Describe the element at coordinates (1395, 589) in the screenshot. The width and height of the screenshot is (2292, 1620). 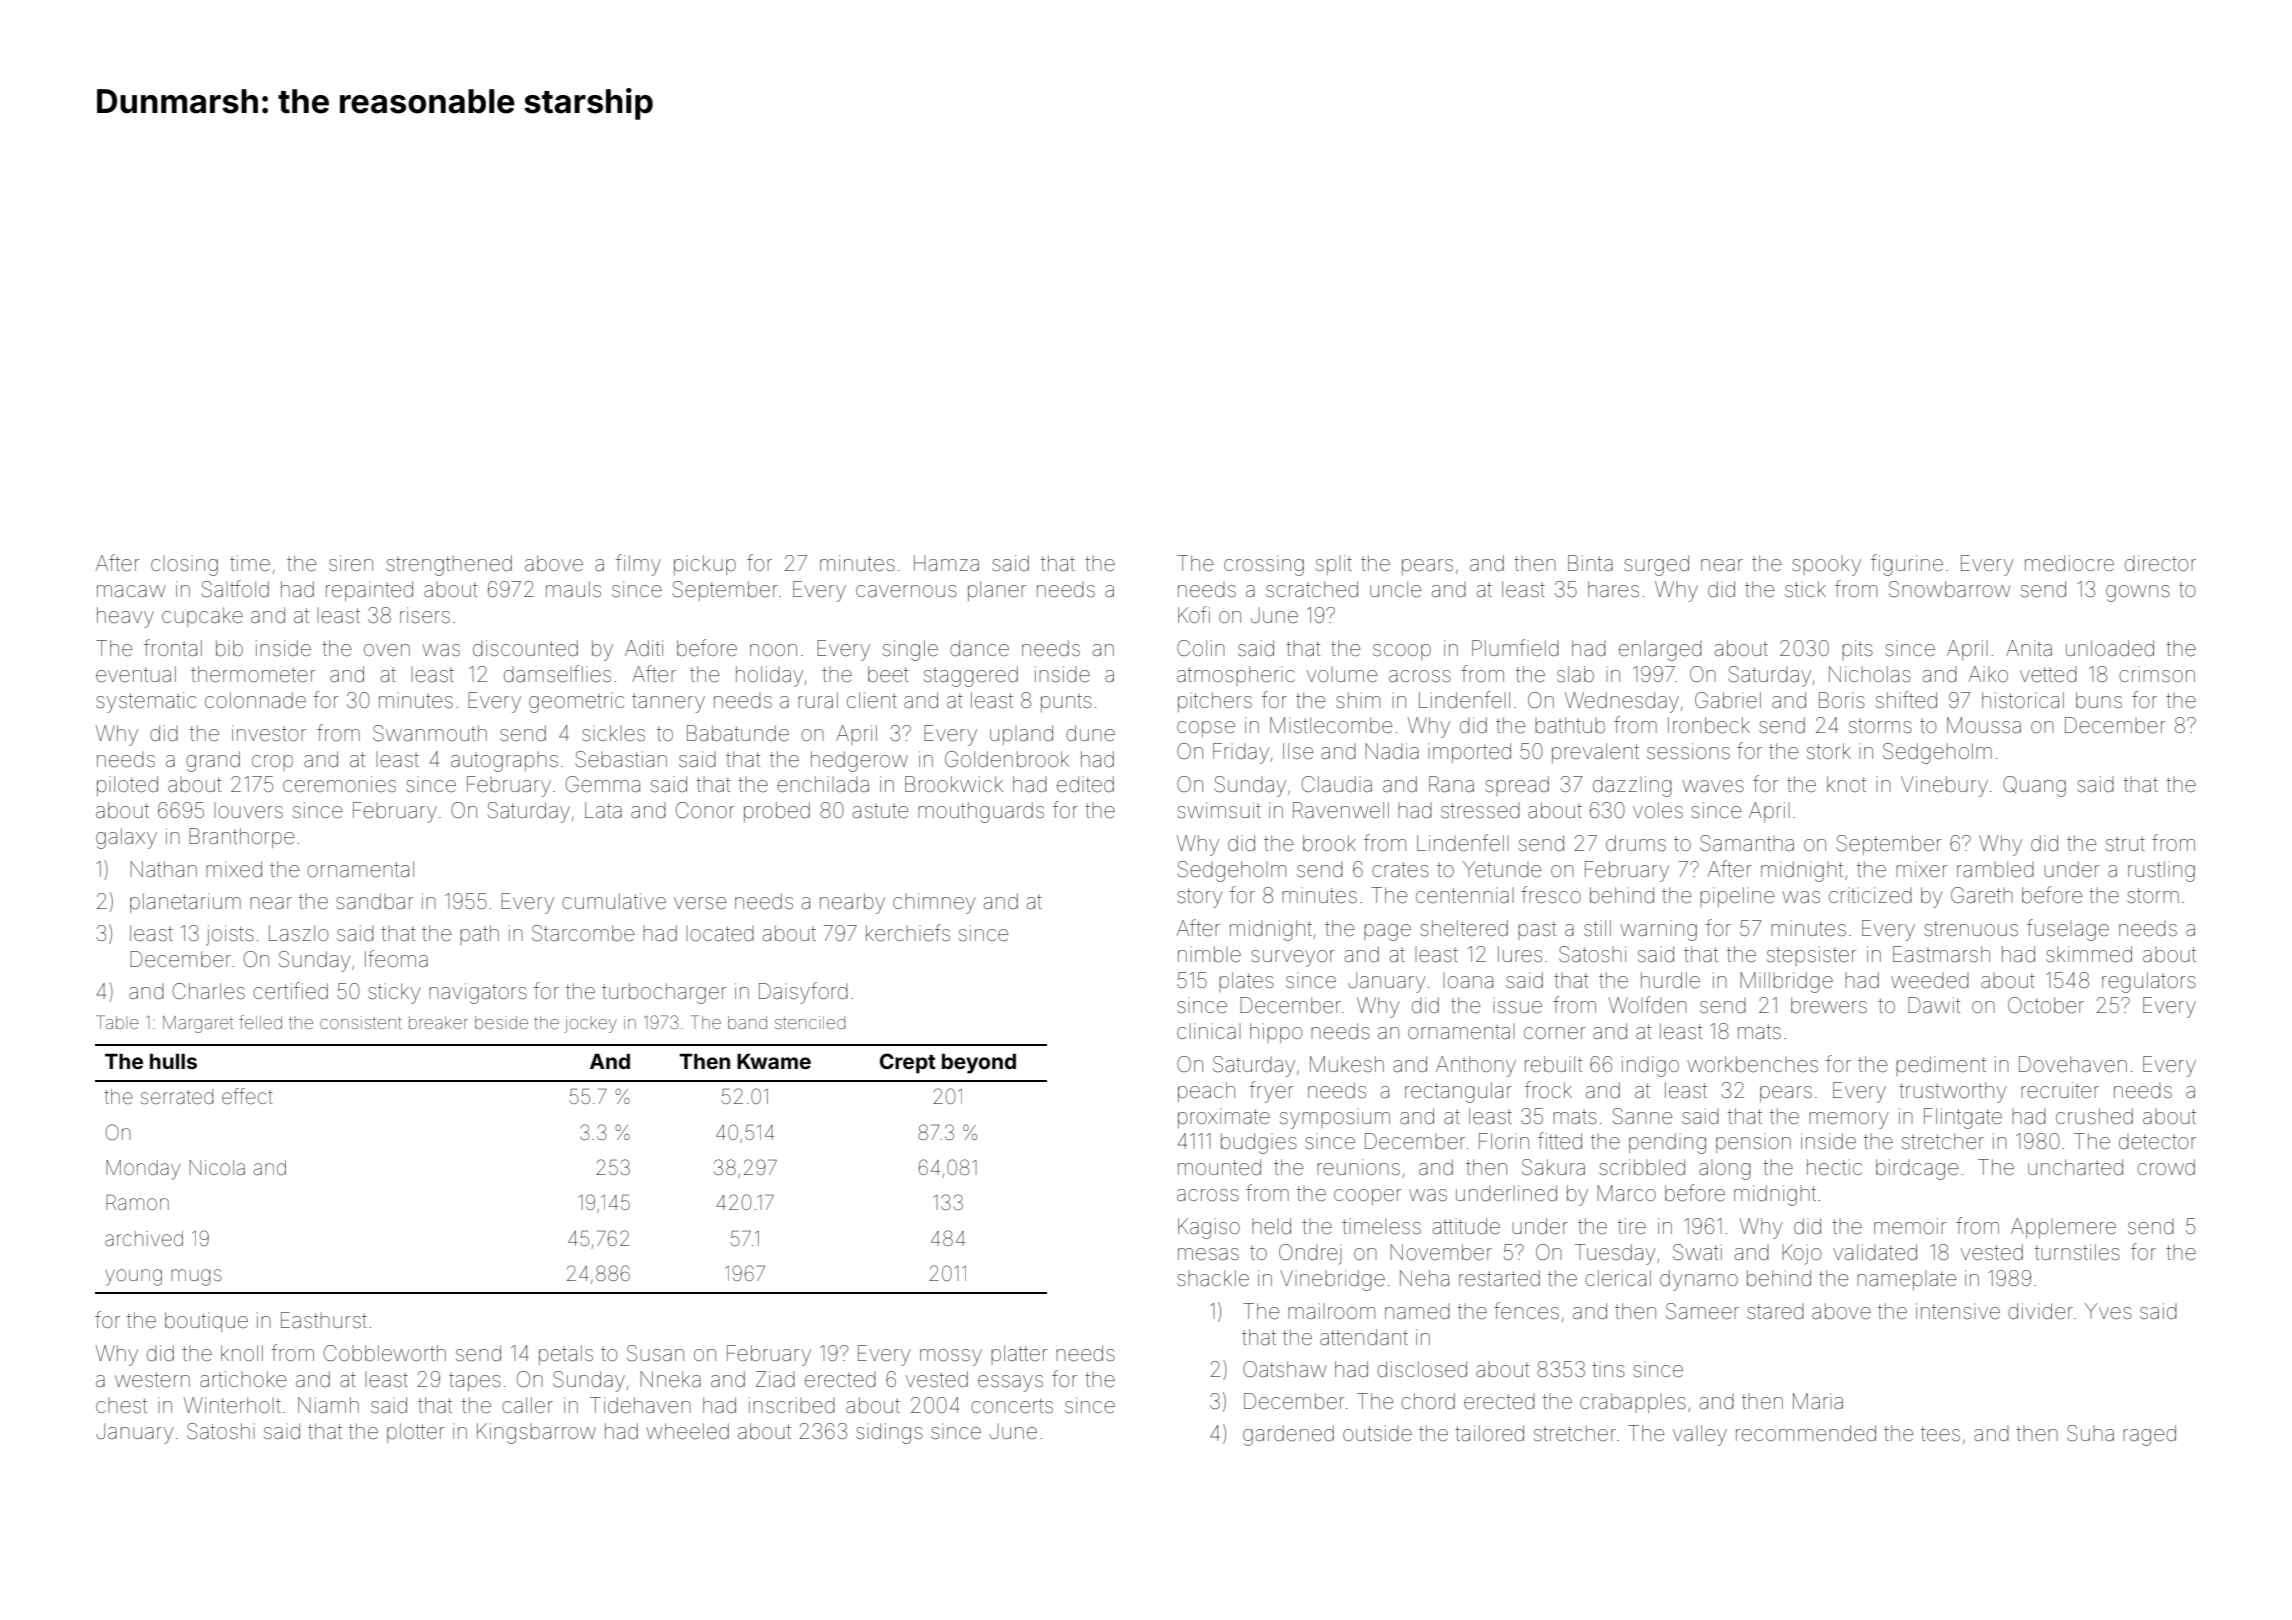
I see `uncle` at that location.
